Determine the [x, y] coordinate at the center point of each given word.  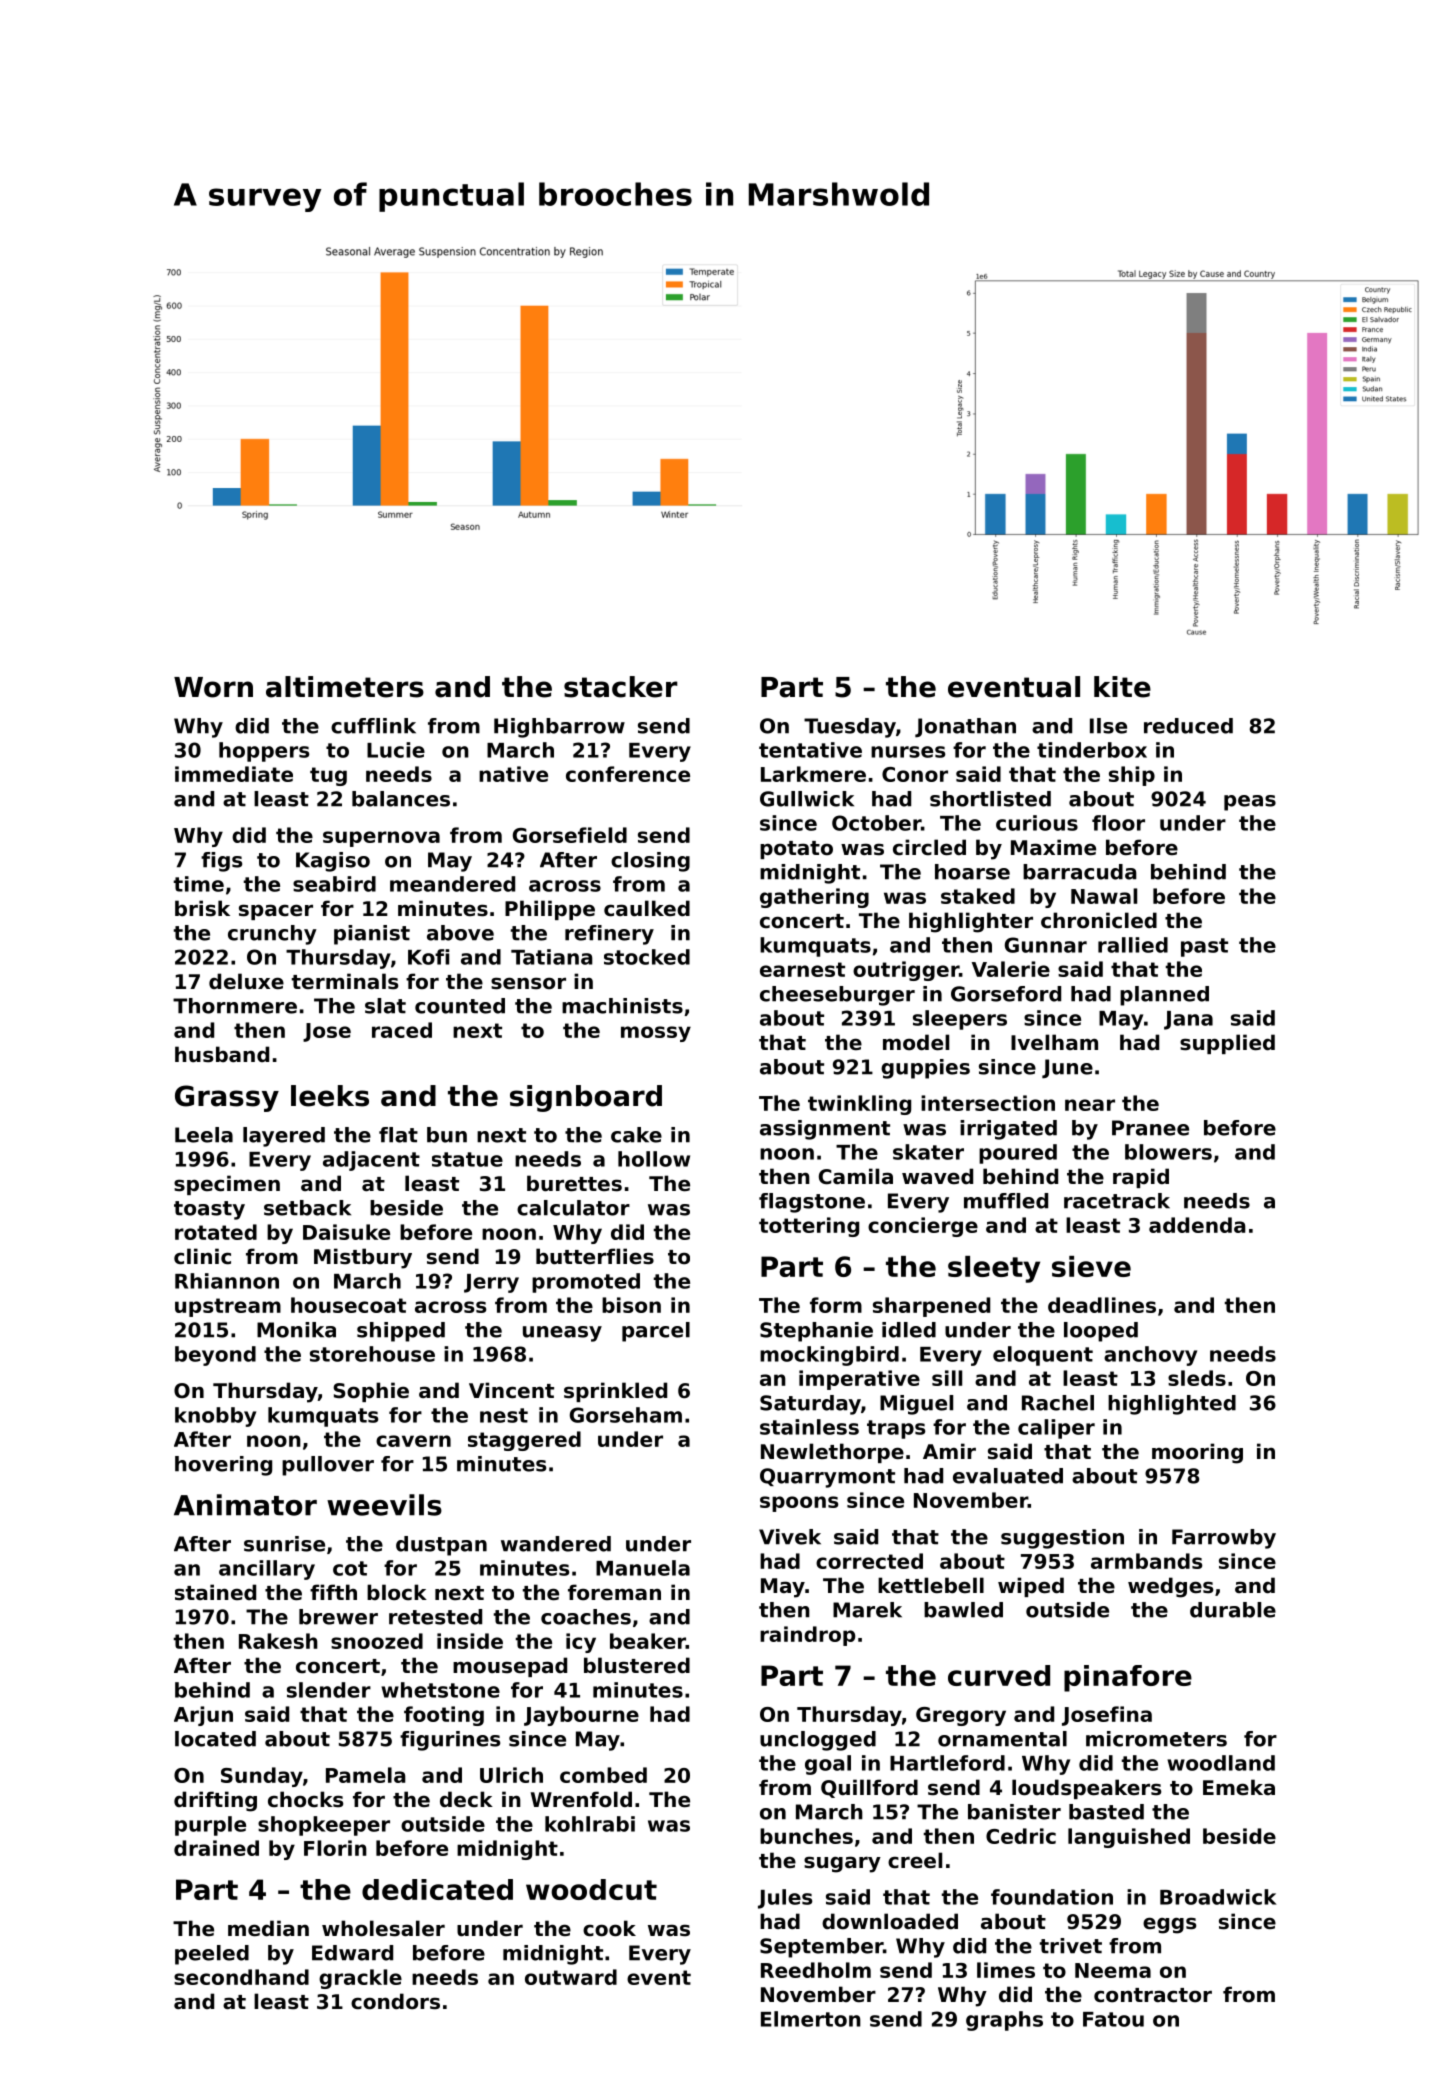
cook [609, 1928]
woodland [1221, 1763]
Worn [213, 687]
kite [1122, 687]
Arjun [203, 1716]
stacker [621, 687]
